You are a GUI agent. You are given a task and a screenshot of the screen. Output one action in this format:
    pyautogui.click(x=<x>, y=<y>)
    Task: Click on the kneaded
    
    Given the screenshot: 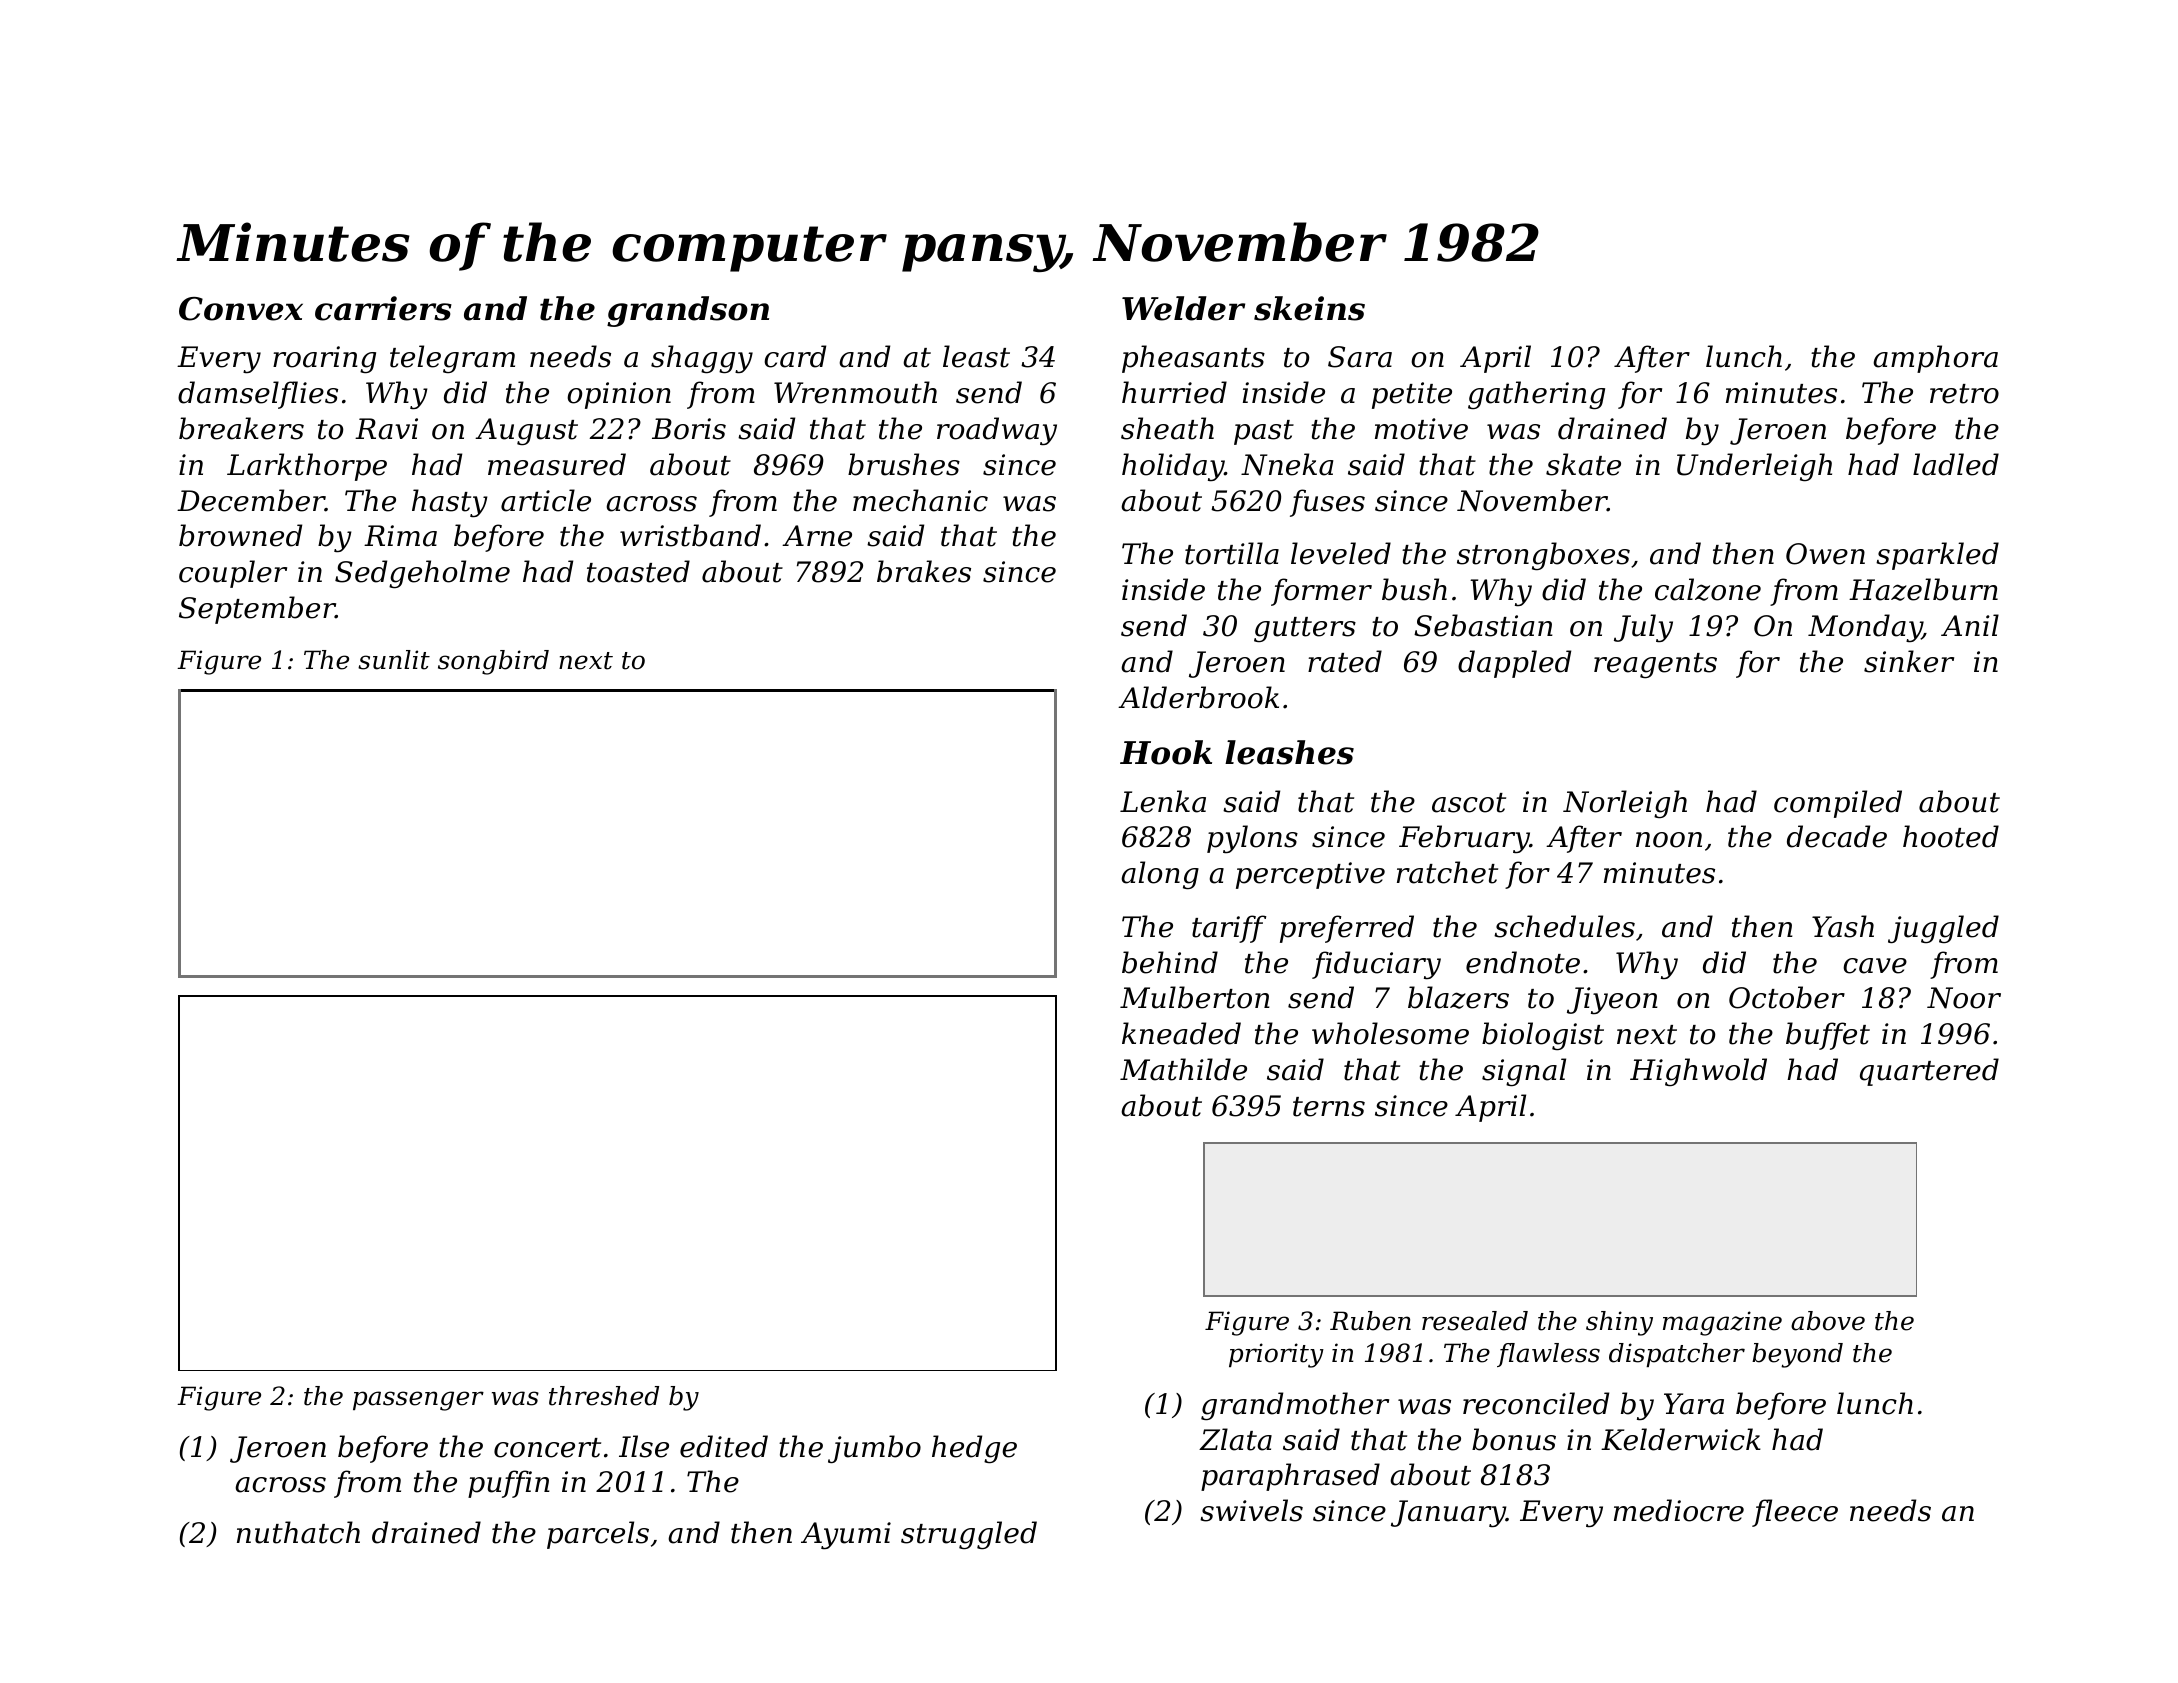 What is the action you would take?
    pyautogui.click(x=1181, y=1033)
